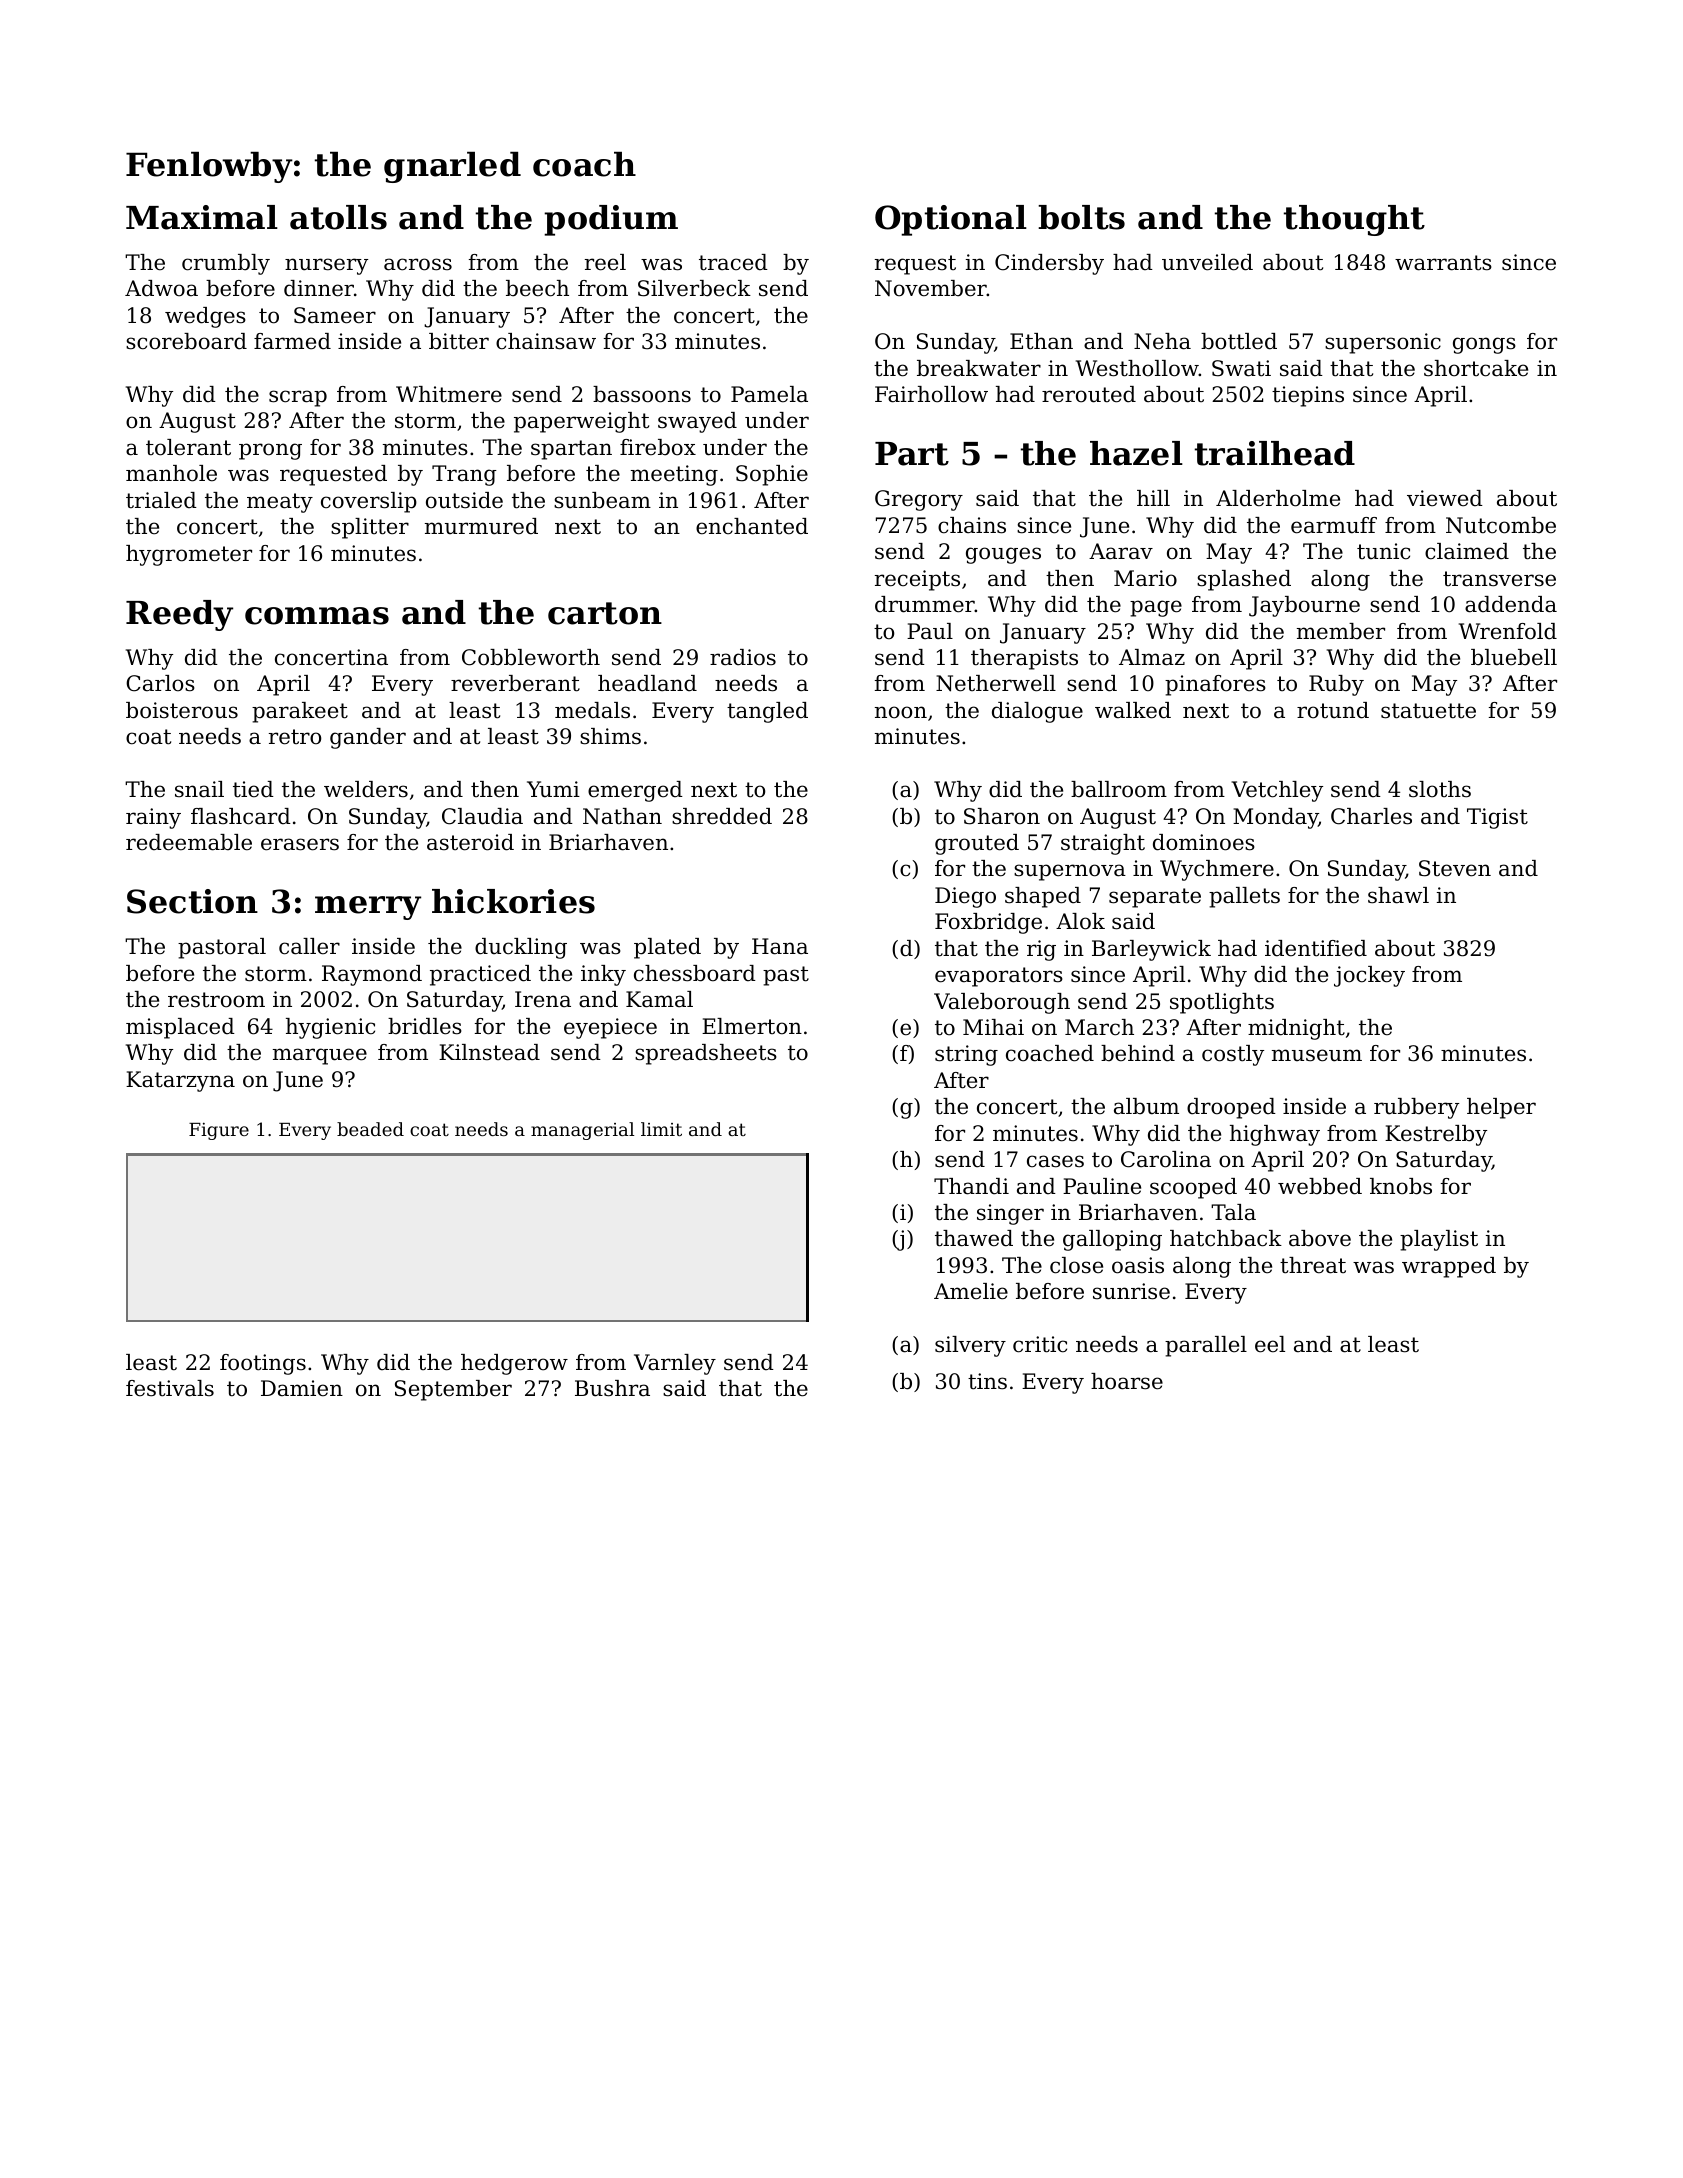 This page has width=1683, height=2178. Describe the element at coordinates (1127, 1381) in the page. I see `hoarse` at that location.
